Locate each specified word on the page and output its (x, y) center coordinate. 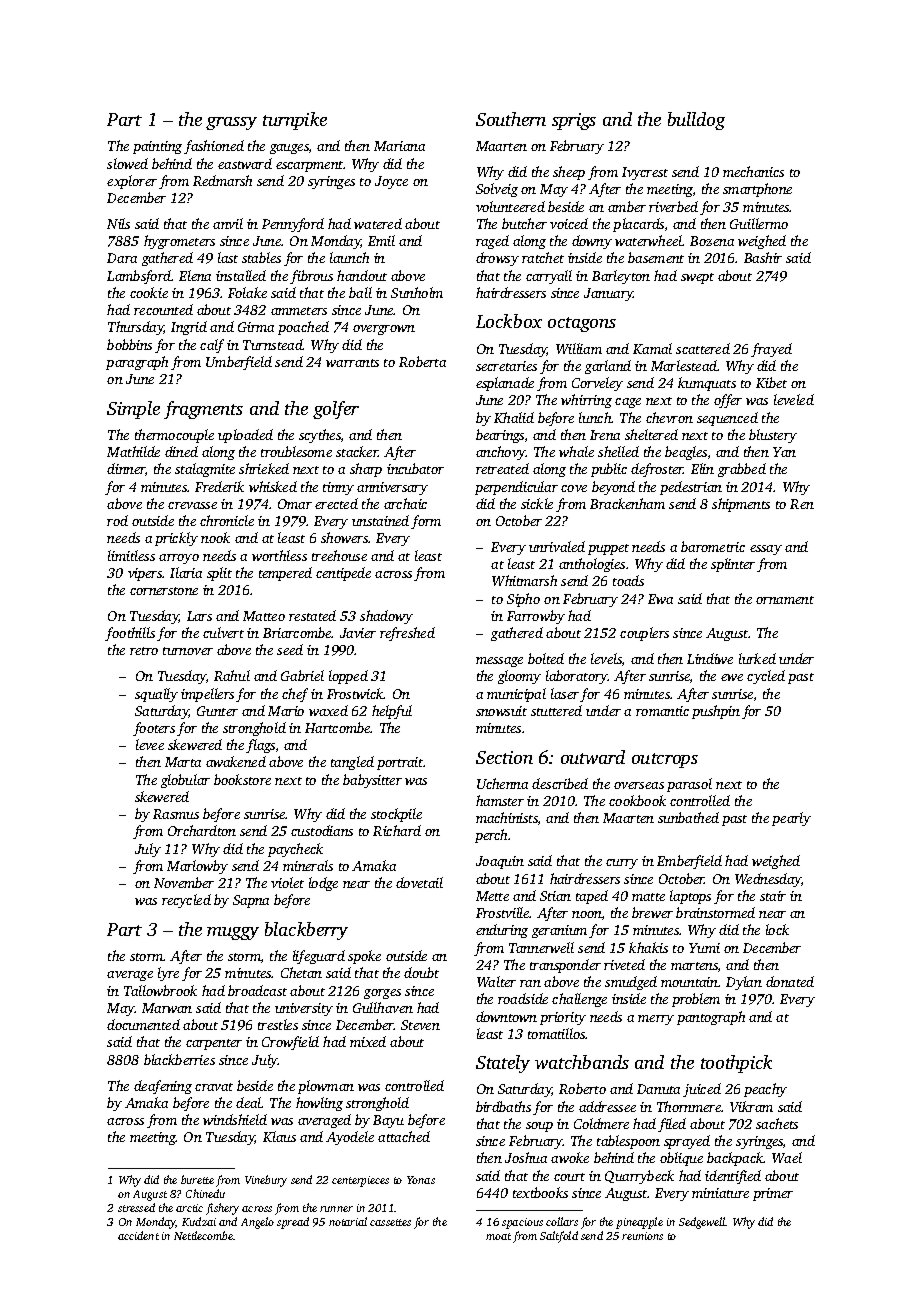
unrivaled (557, 546)
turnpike (295, 121)
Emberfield (689, 862)
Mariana (399, 146)
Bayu (388, 1121)
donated (790, 981)
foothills (130, 634)
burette (197, 1179)
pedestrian (691, 488)
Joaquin (500, 862)
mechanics (753, 171)
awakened (236, 761)
